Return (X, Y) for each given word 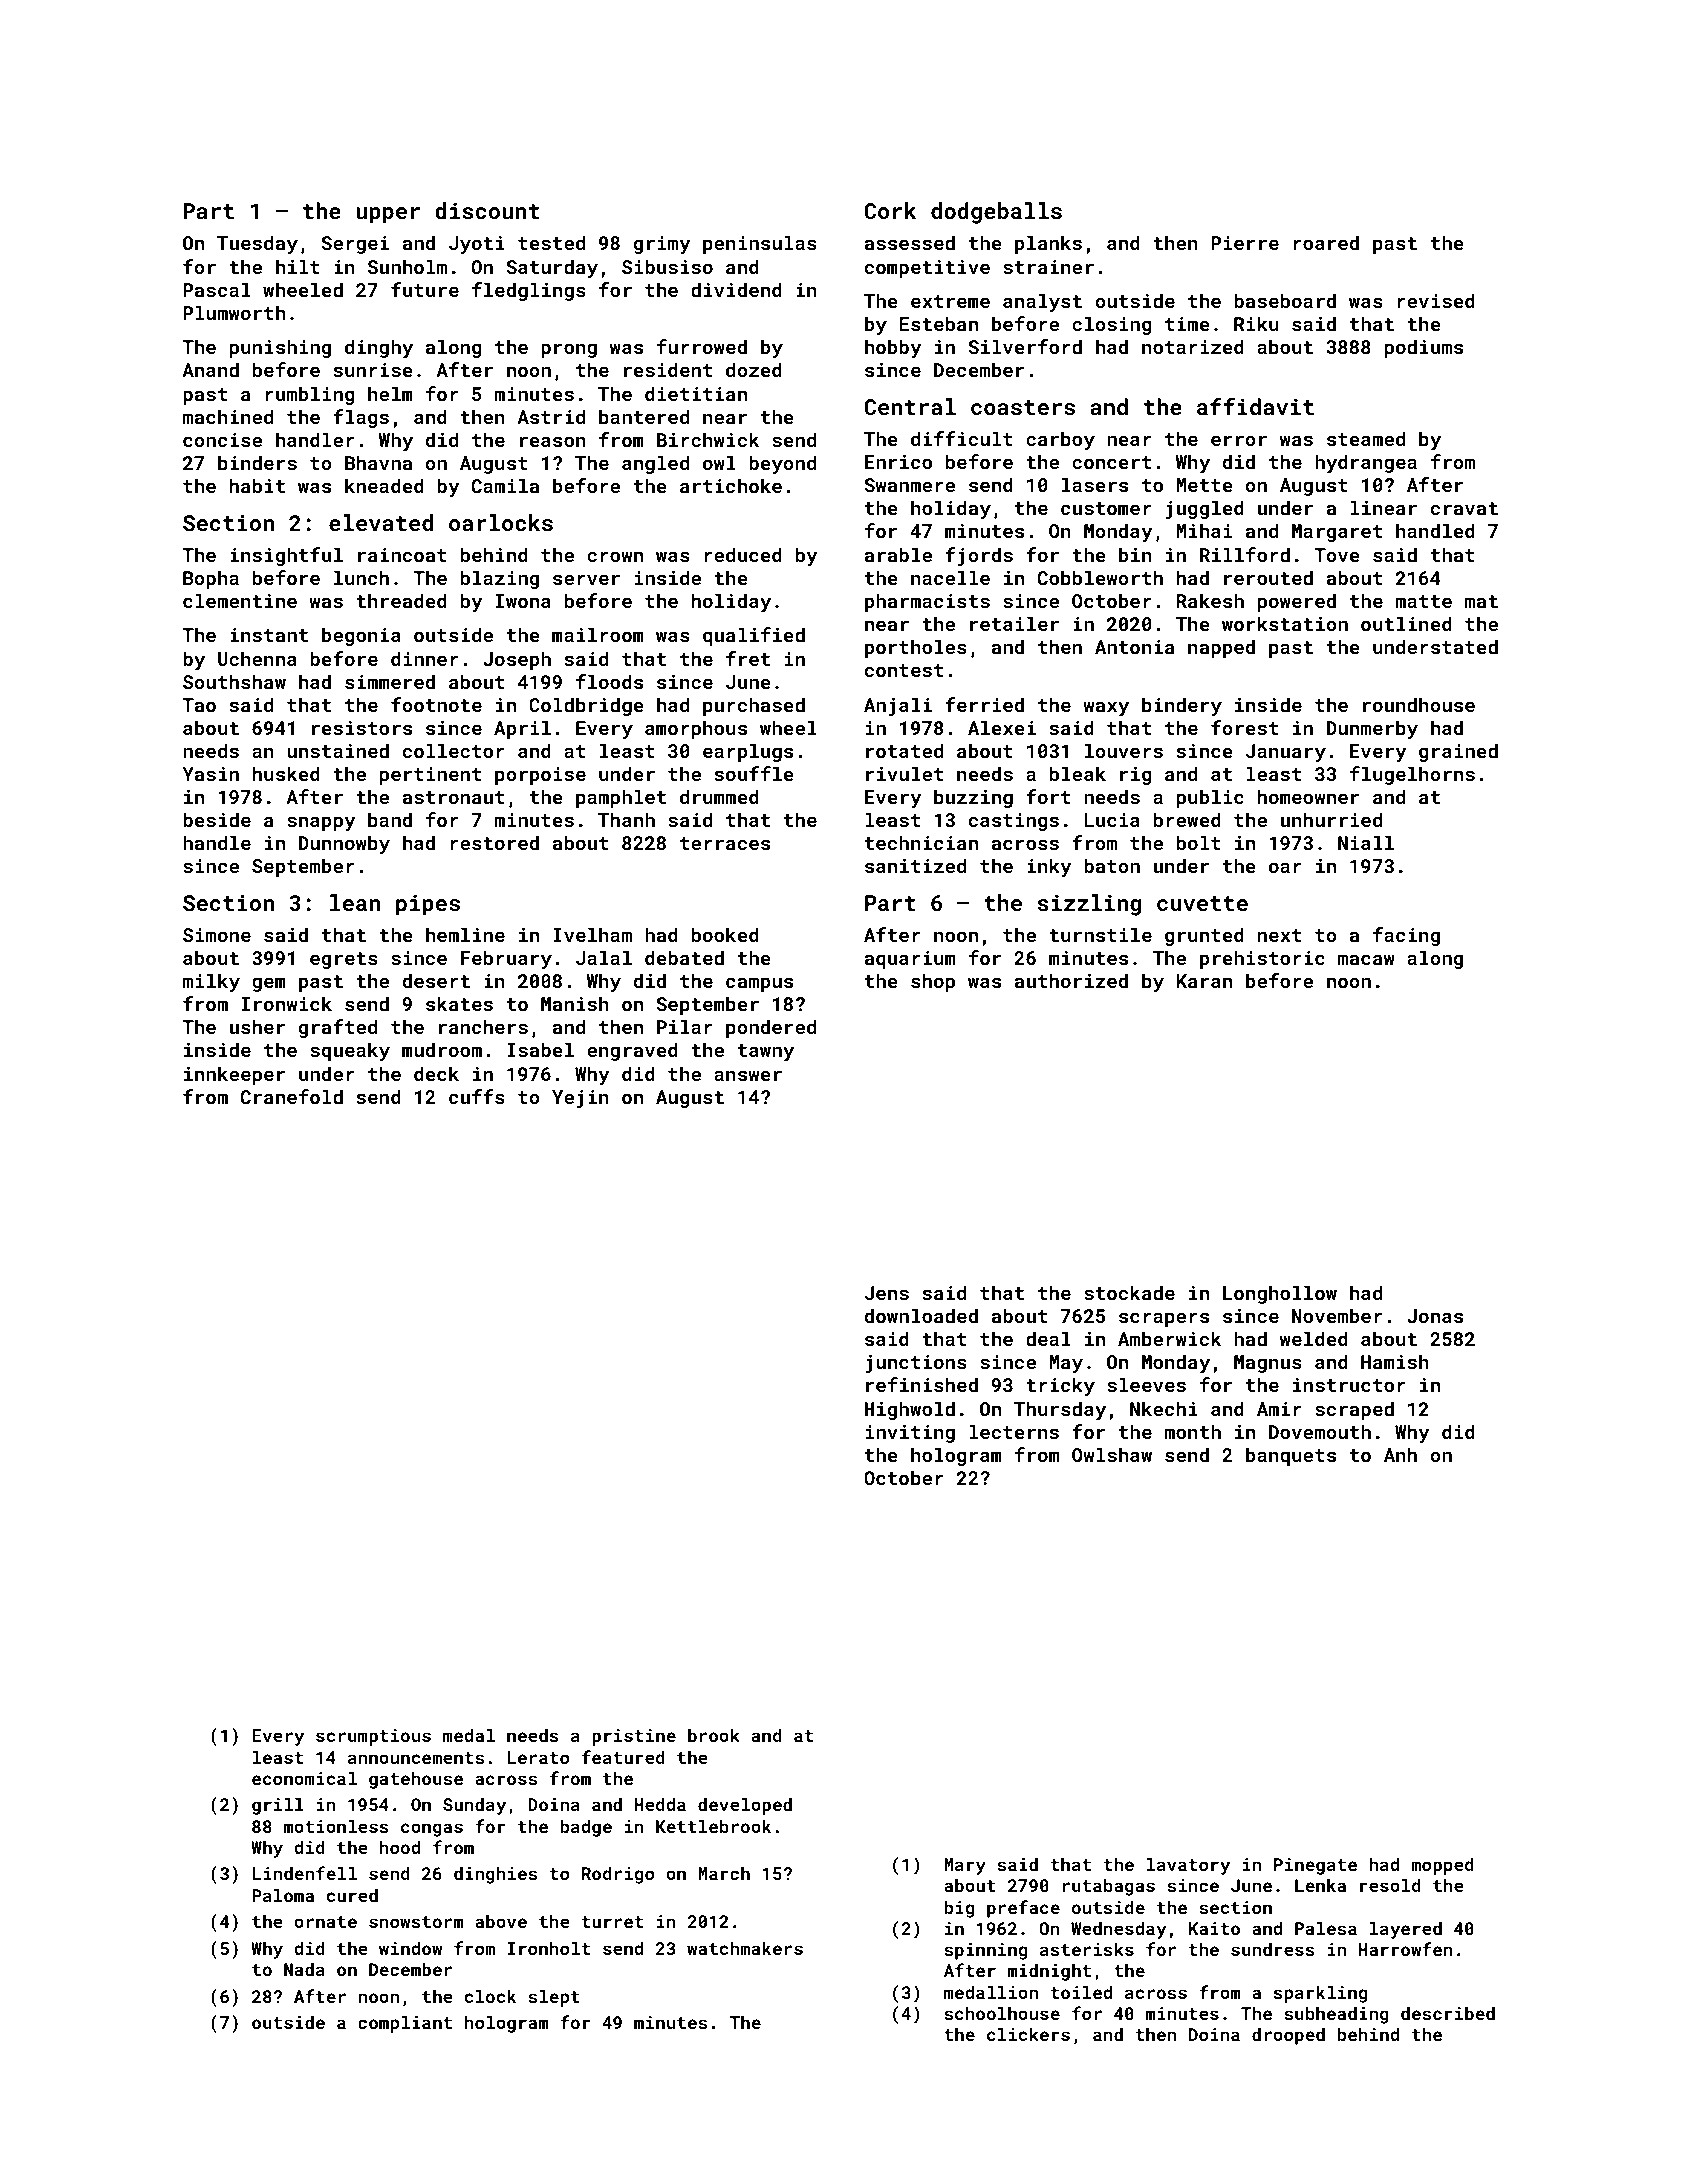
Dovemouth (1320, 1431)
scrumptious (373, 1737)
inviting (910, 1434)
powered (1297, 602)
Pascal (217, 289)
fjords (979, 556)
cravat (1464, 508)
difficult (962, 438)
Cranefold (292, 1096)
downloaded (921, 1315)
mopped (1442, 1866)
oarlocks (501, 522)
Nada (304, 1969)
